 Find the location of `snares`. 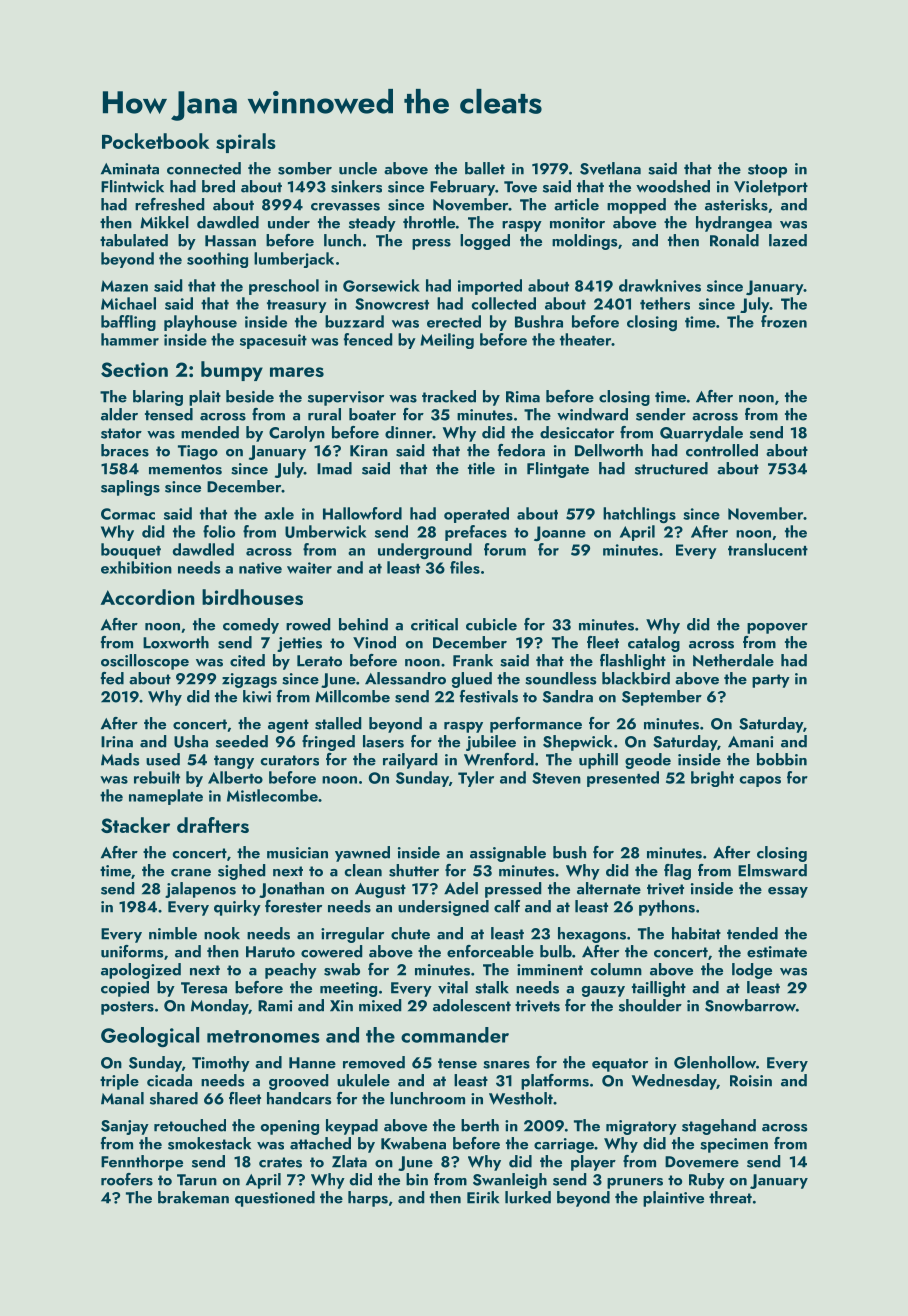

snares is located at coordinates (506, 1065).
